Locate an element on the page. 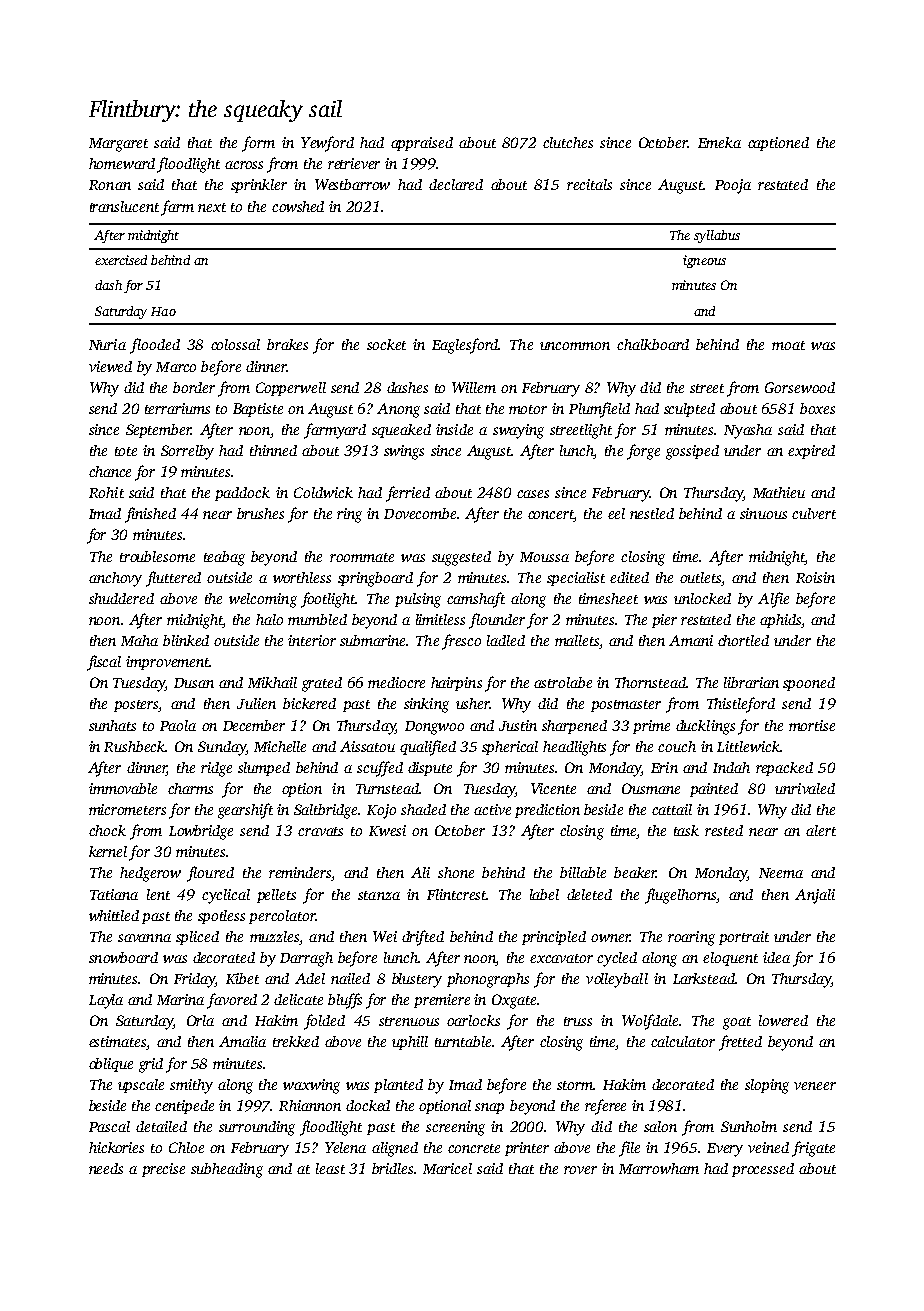 The height and width of the image is (1311, 924). brakes is located at coordinates (287, 344).
